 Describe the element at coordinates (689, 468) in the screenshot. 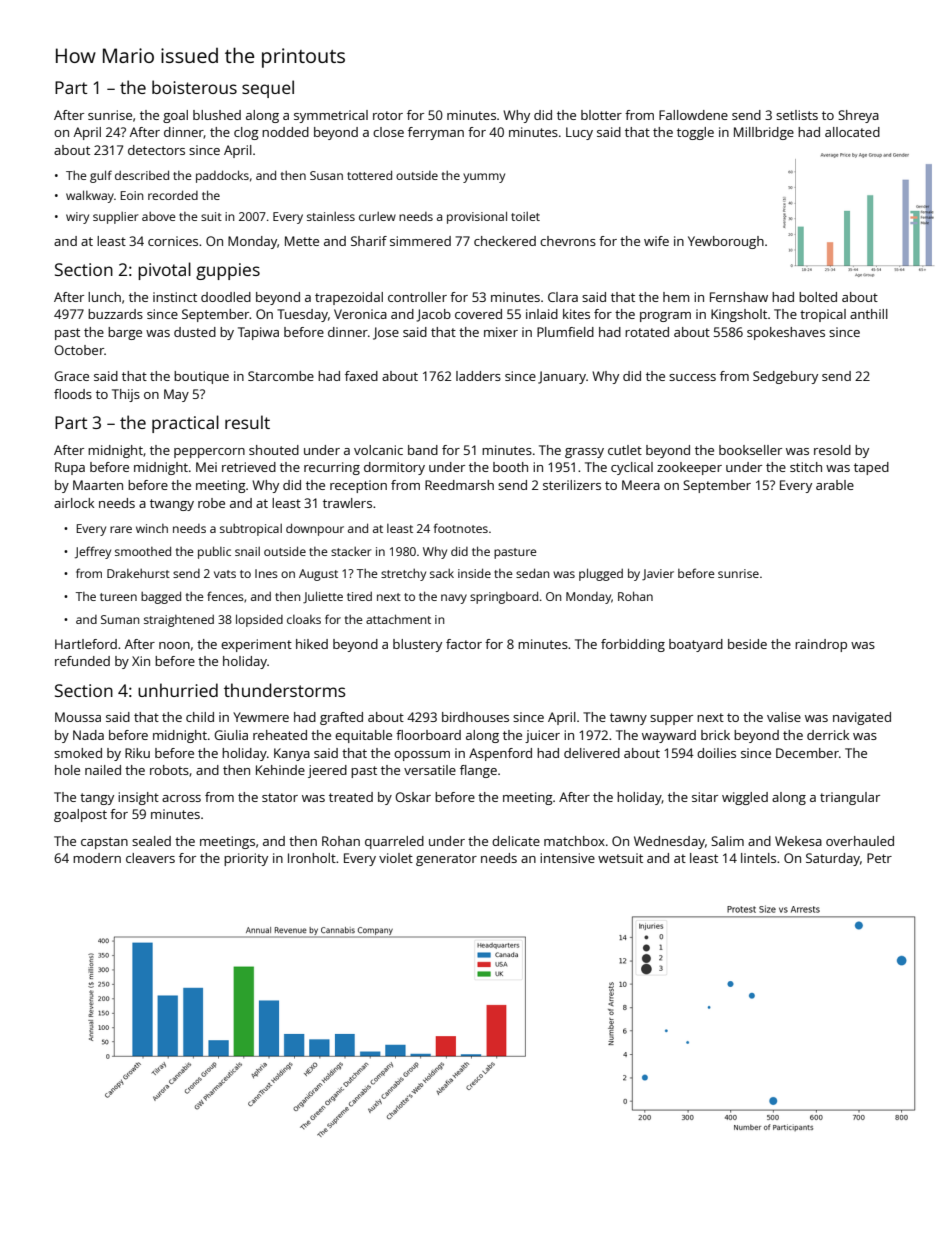

I see `zookeeper` at that location.
